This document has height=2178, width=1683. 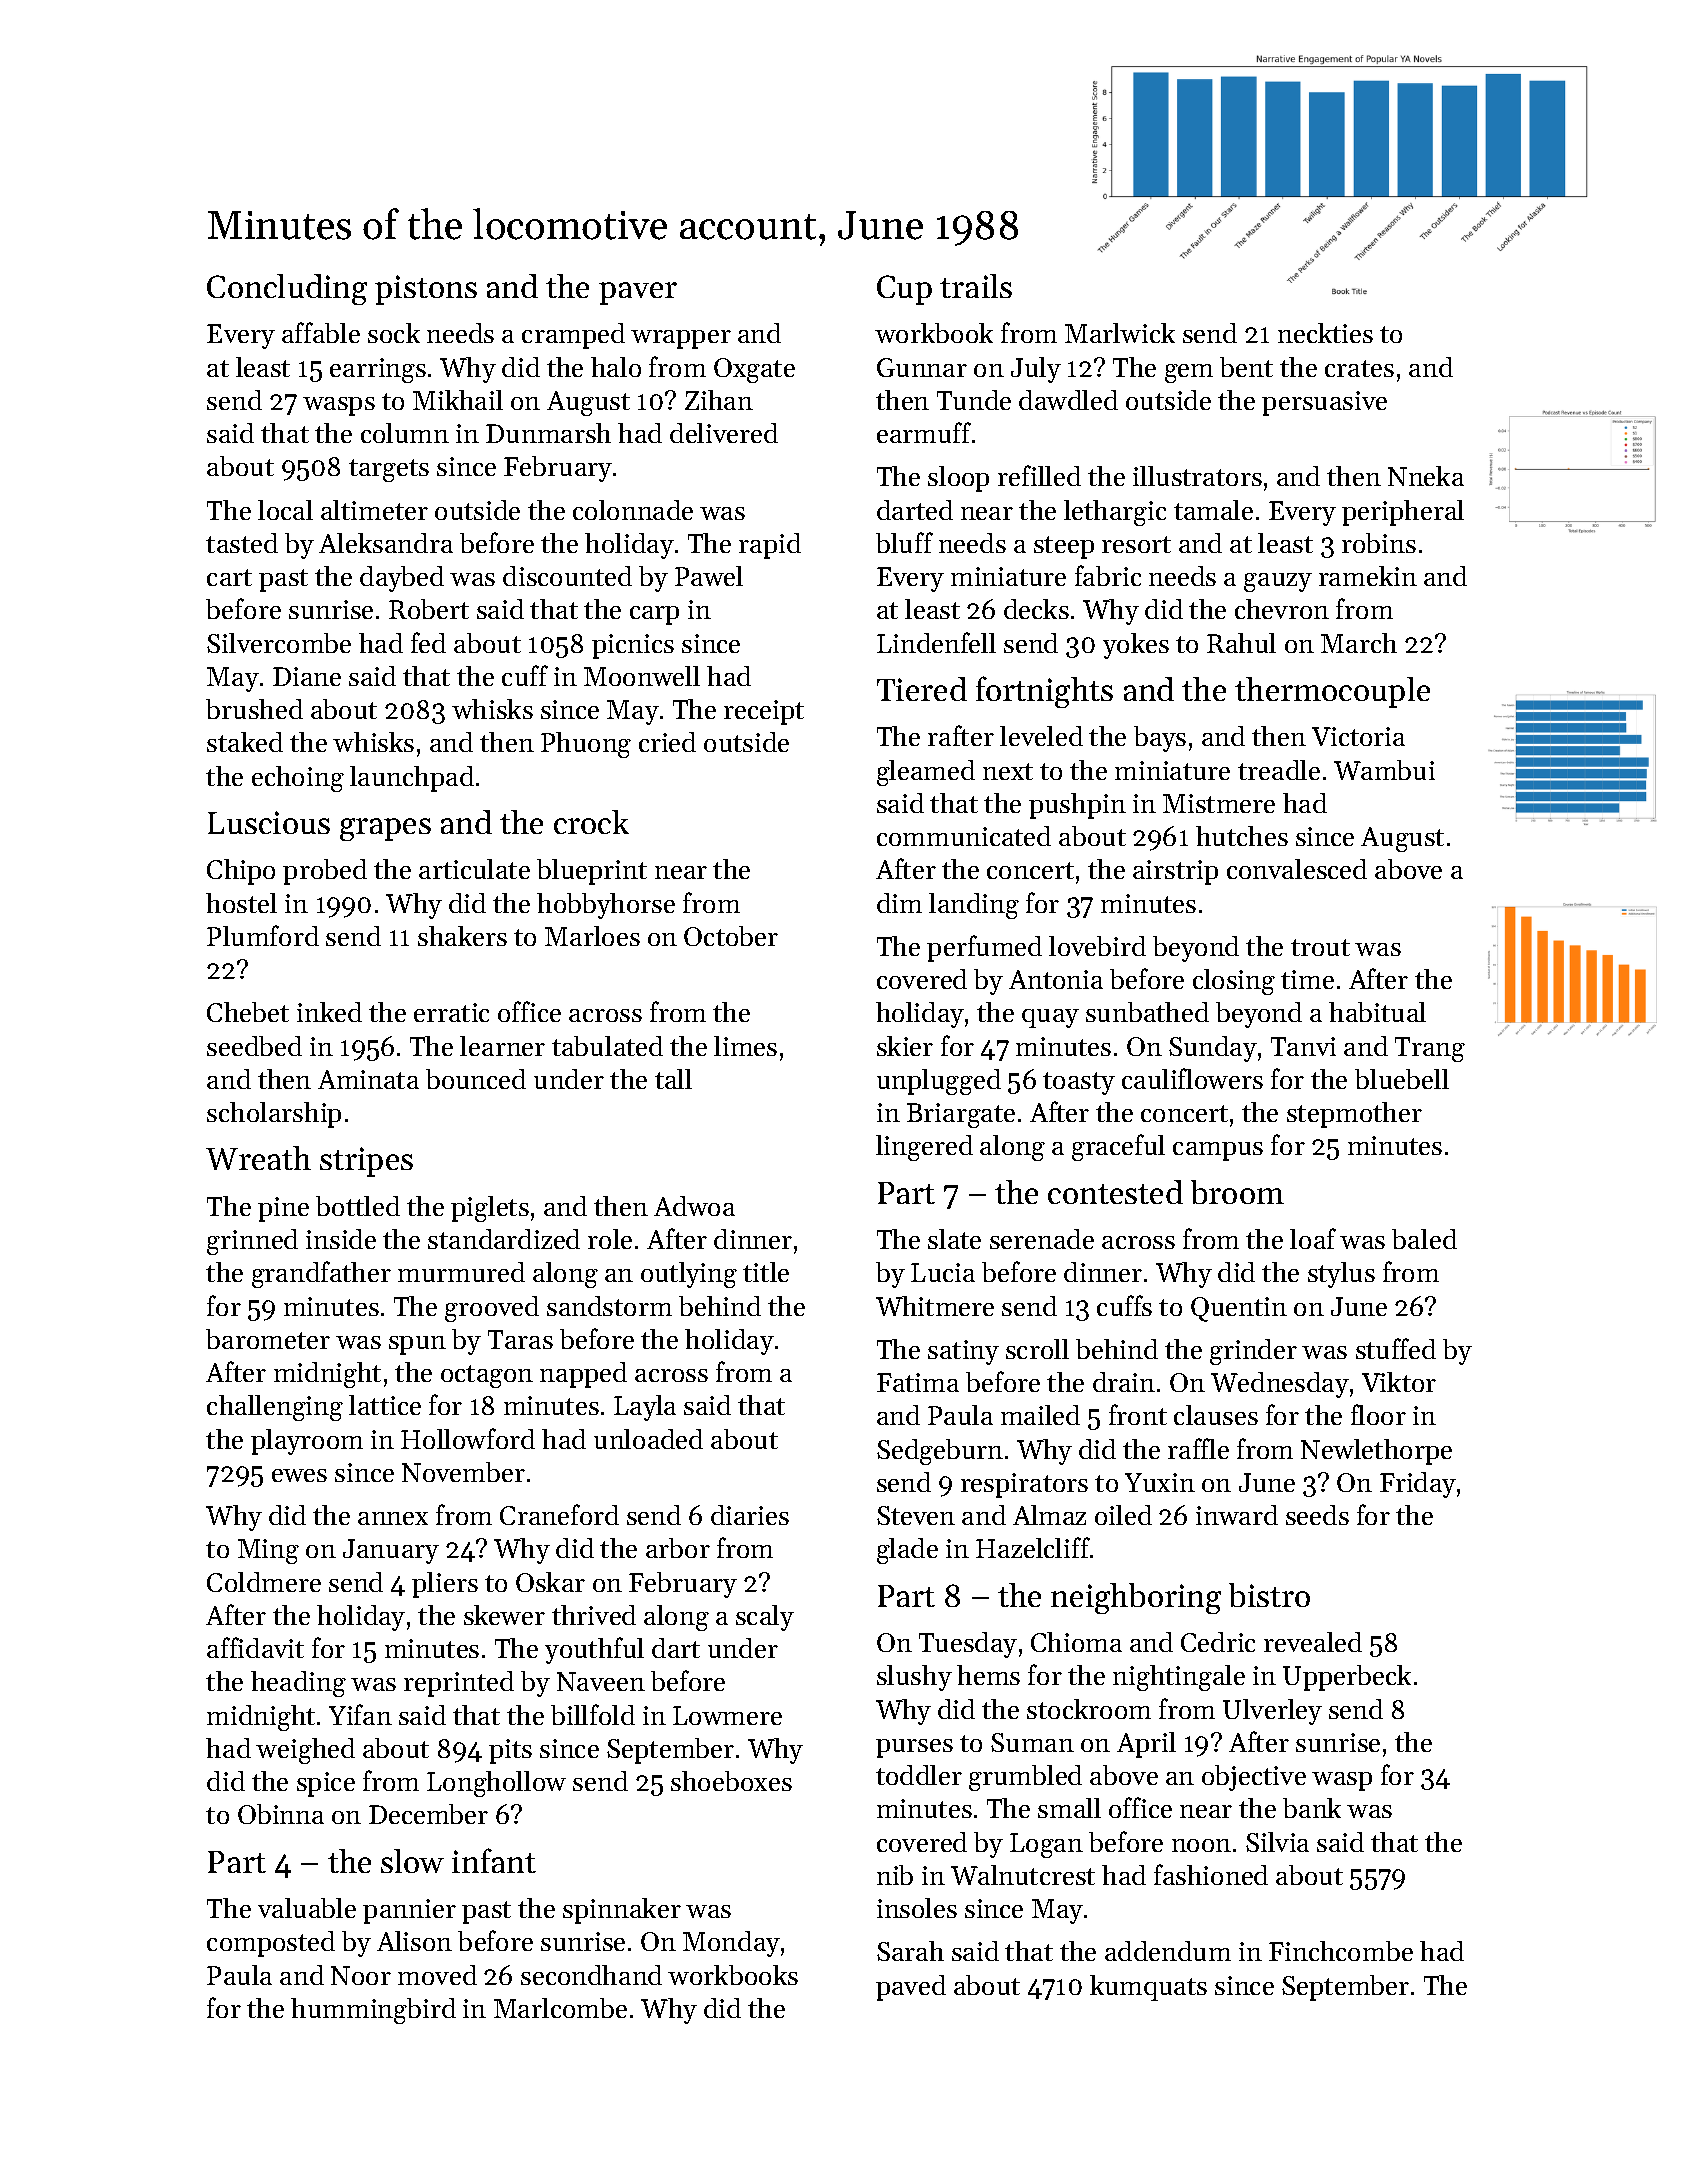 I want to click on peripheral, so click(x=1403, y=513).
